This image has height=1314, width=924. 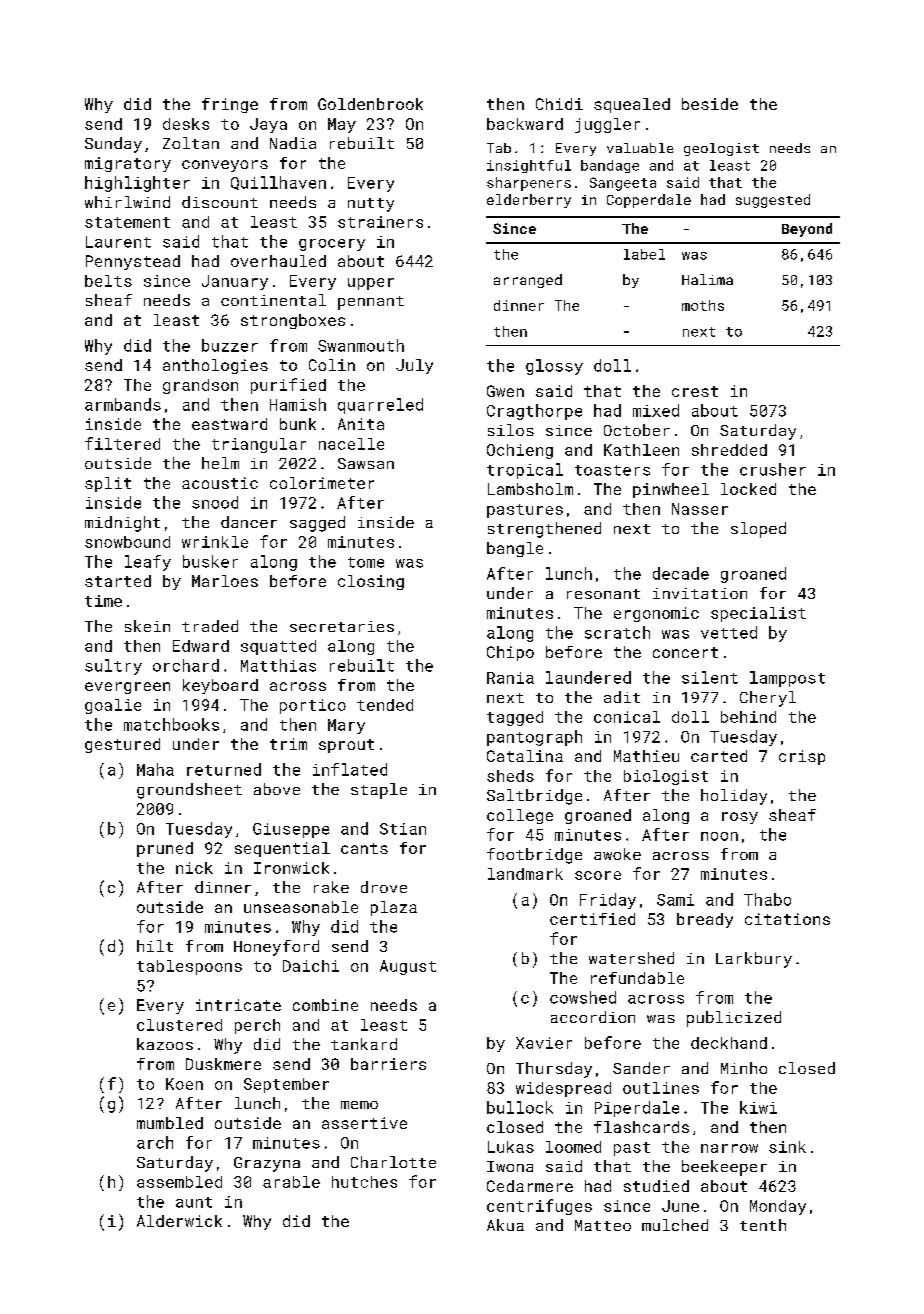 What do you see at coordinates (322, 483) in the image?
I see `colorimeter` at bounding box center [322, 483].
